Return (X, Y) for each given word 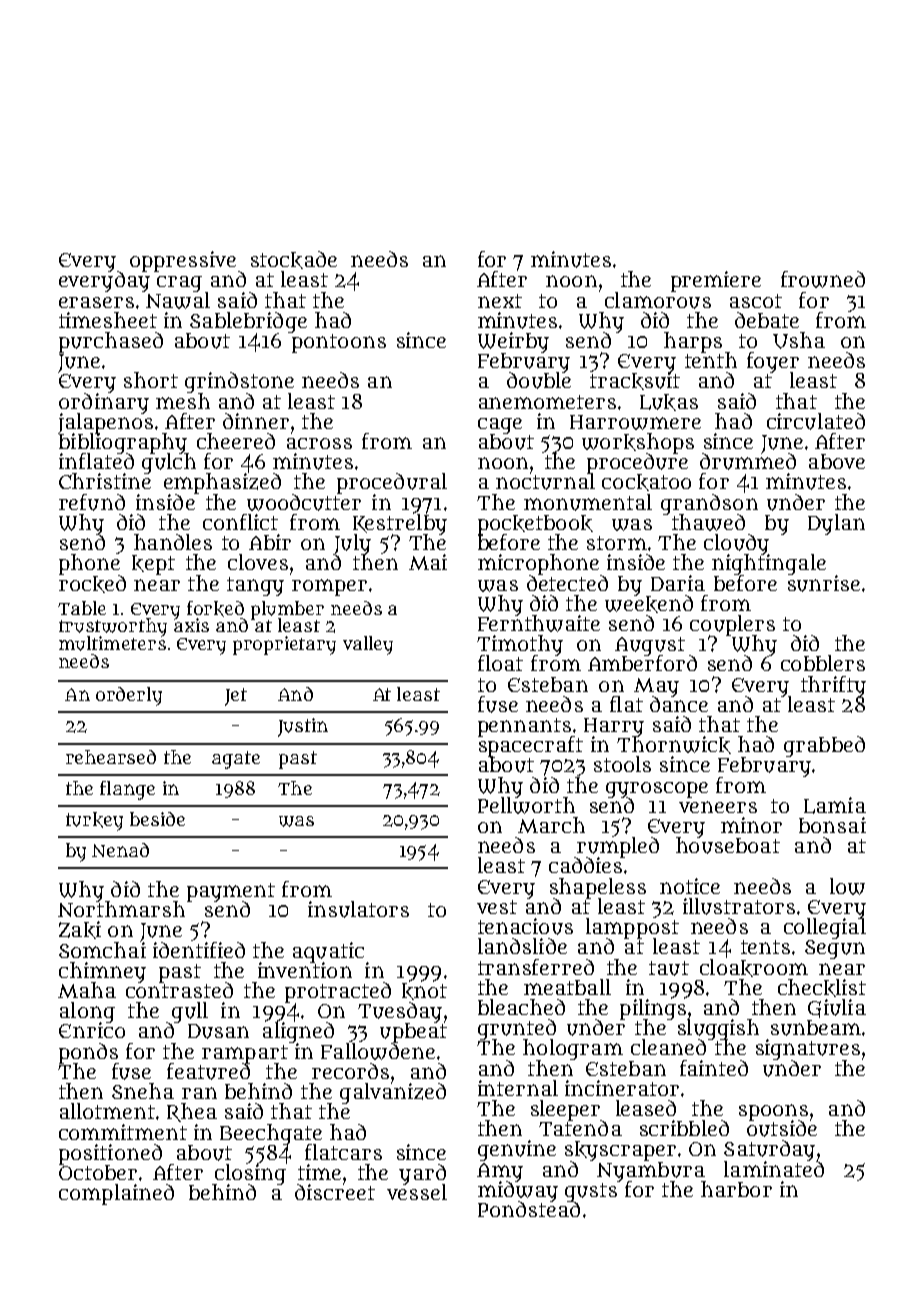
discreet (335, 1192)
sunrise (824, 583)
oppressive (183, 261)
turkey (94, 821)
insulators (358, 909)
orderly (129, 696)
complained (116, 1194)
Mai (428, 562)
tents (765, 947)
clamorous (658, 300)
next (500, 301)
